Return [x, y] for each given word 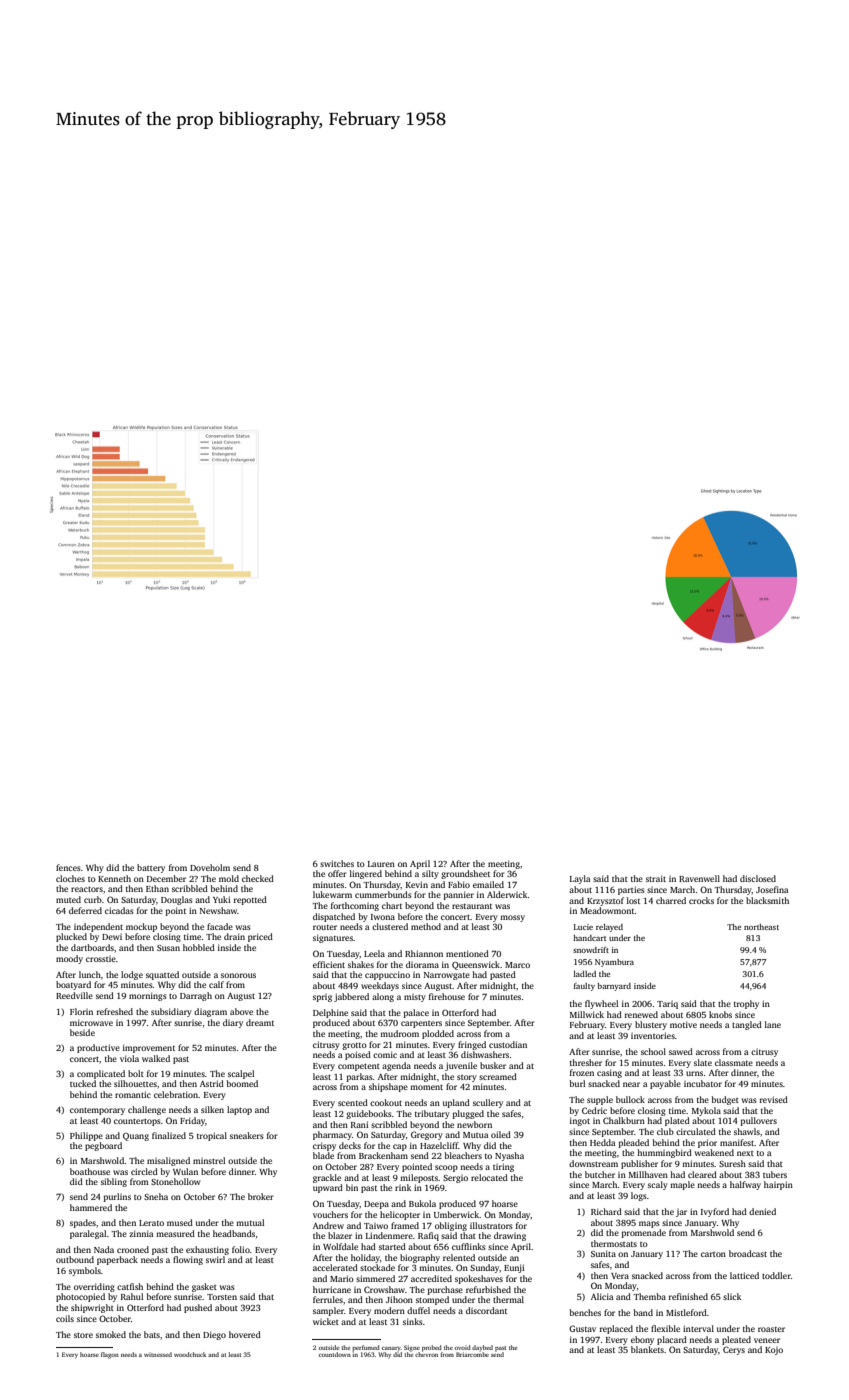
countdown [335, 1354]
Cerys [734, 1350]
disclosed [758, 878]
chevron [426, 1354]
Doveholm [210, 867]
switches [337, 863]
